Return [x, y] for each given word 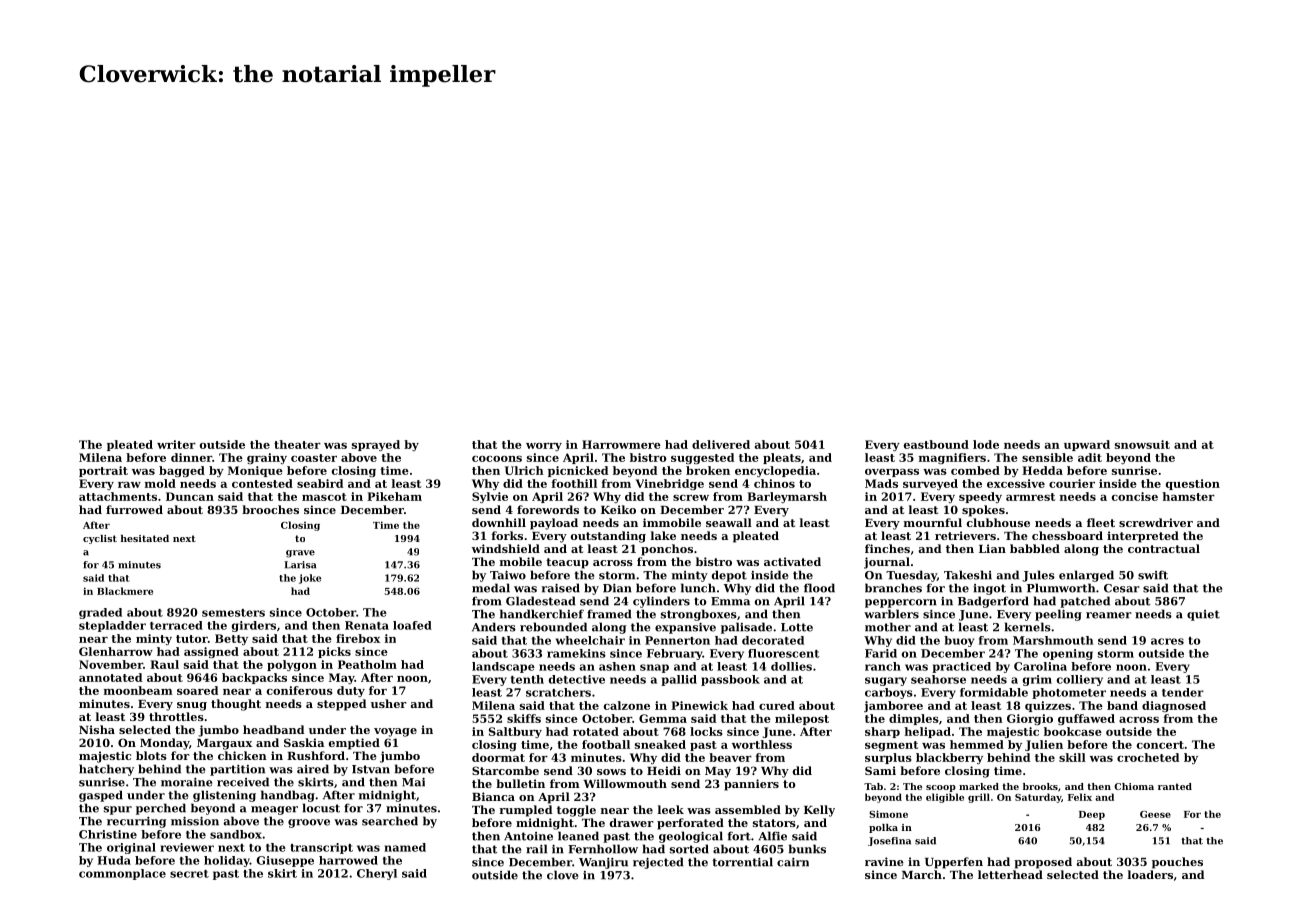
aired [313, 769]
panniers [751, 785]
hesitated [145, 538]
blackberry [949, 758]
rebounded [553, 627]
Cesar [1122, 588]
